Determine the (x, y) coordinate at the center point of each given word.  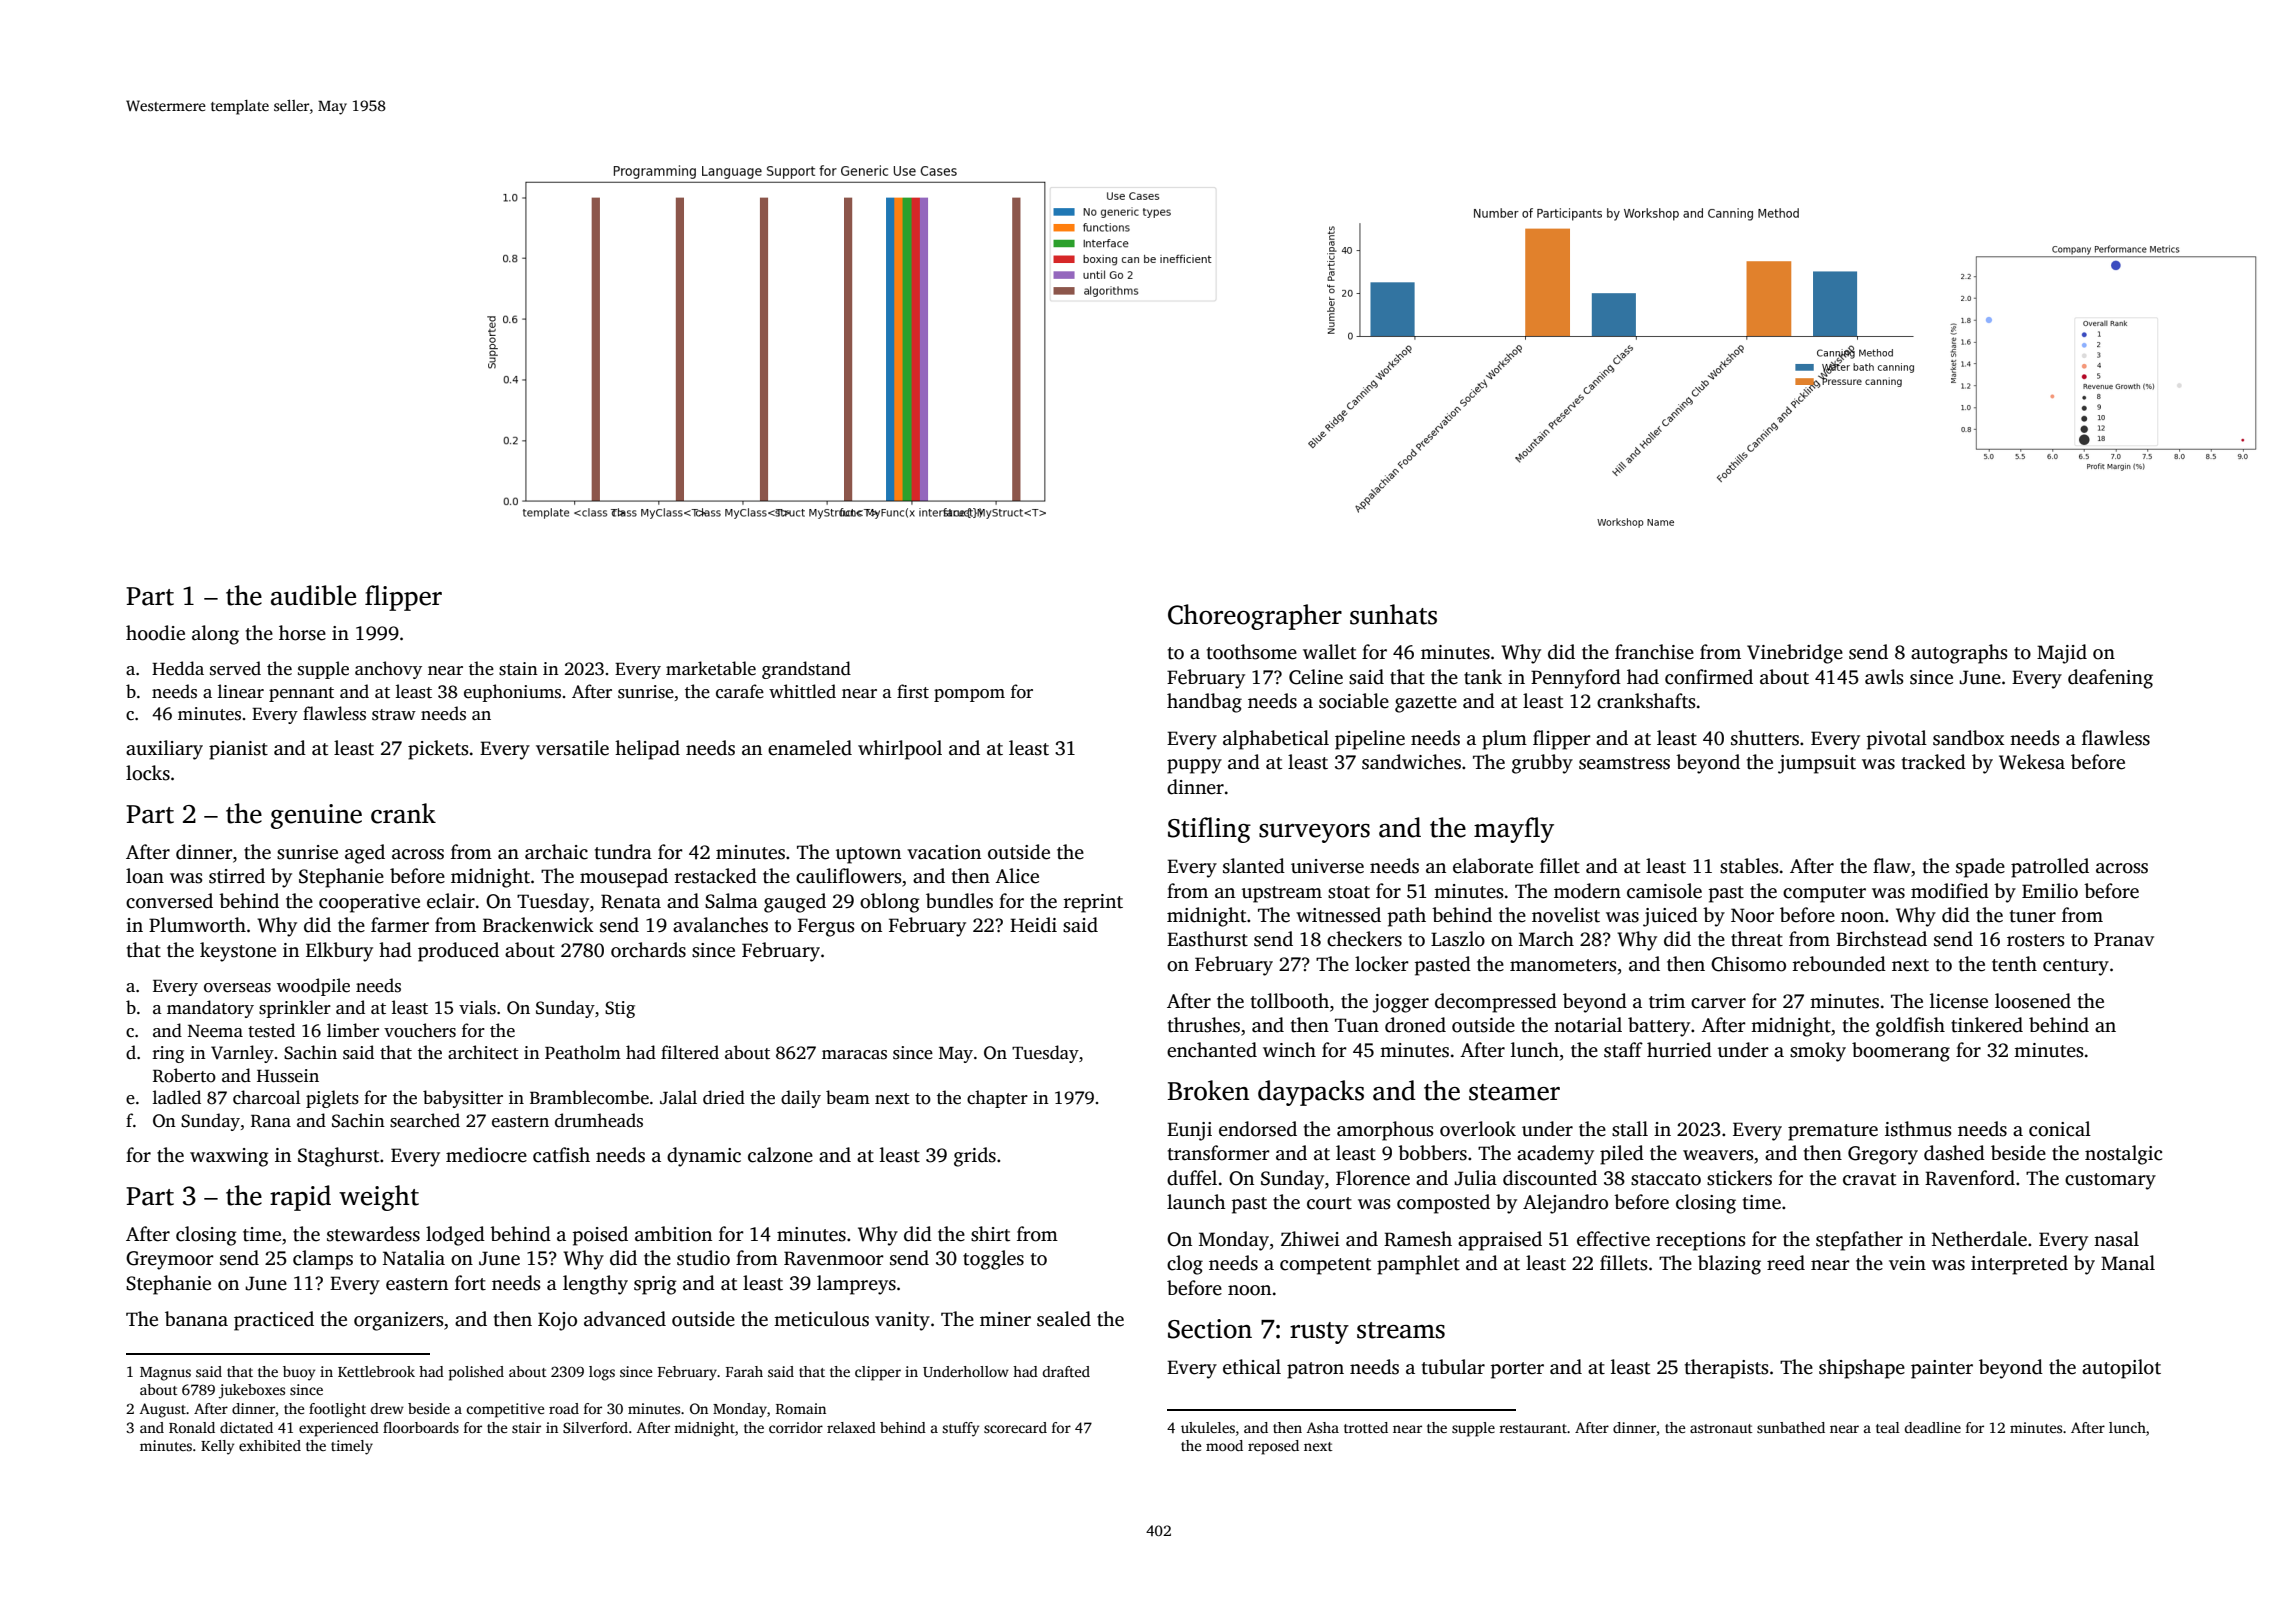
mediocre (486, 1155)
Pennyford (1576, 679)
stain (518, 669)
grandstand (806, 670)
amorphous (1385, 1131)
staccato (1666, 1179)
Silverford (595, 1427)
